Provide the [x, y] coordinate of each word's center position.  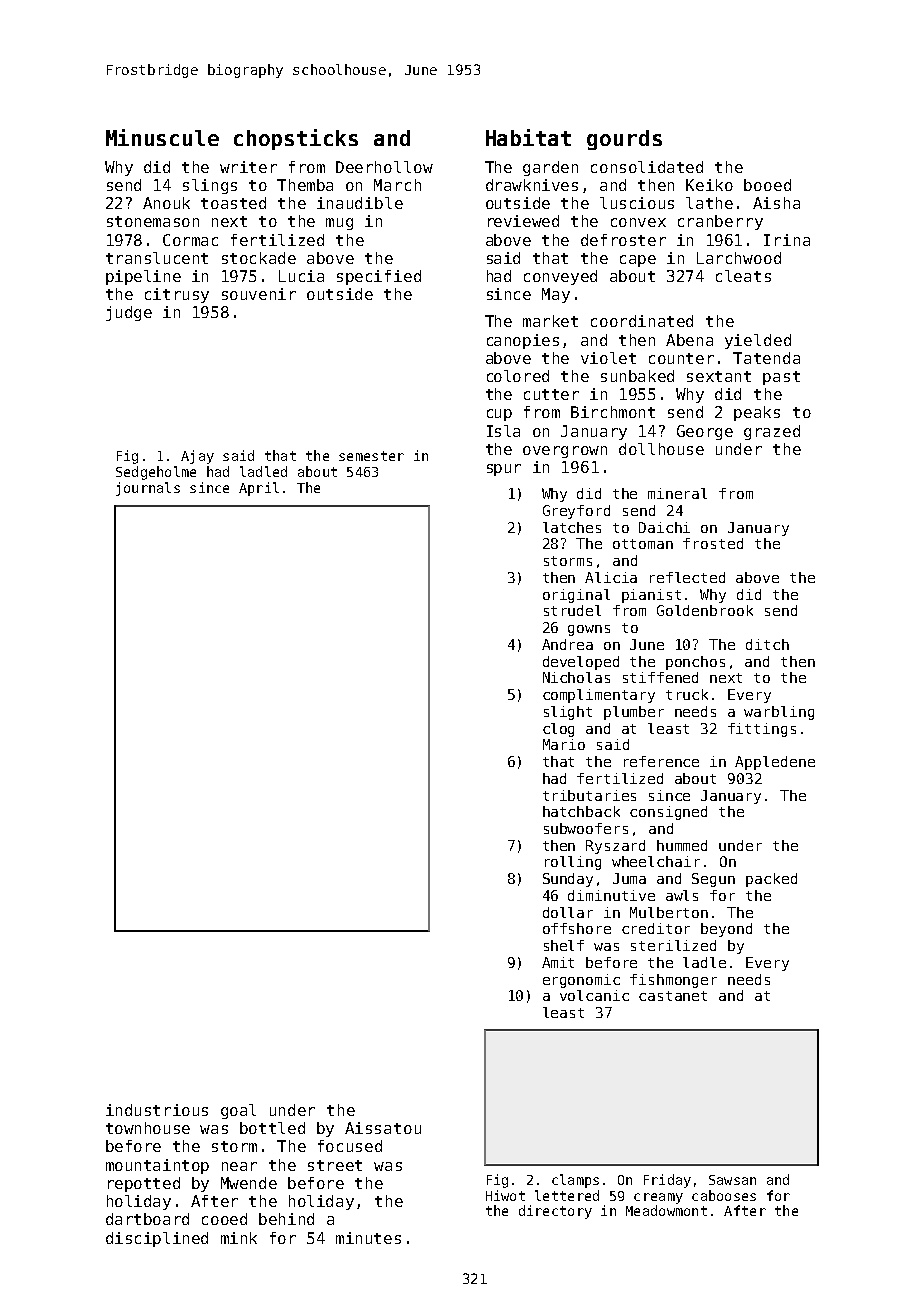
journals [148, 489]
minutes [368, 1238]
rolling [573, 863]
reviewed [523, 221]
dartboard [147, 1219]
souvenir [259, 294]
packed [771, 880]
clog [558, 730]
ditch [767, 644]
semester [371, 456]
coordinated [642, 321]
